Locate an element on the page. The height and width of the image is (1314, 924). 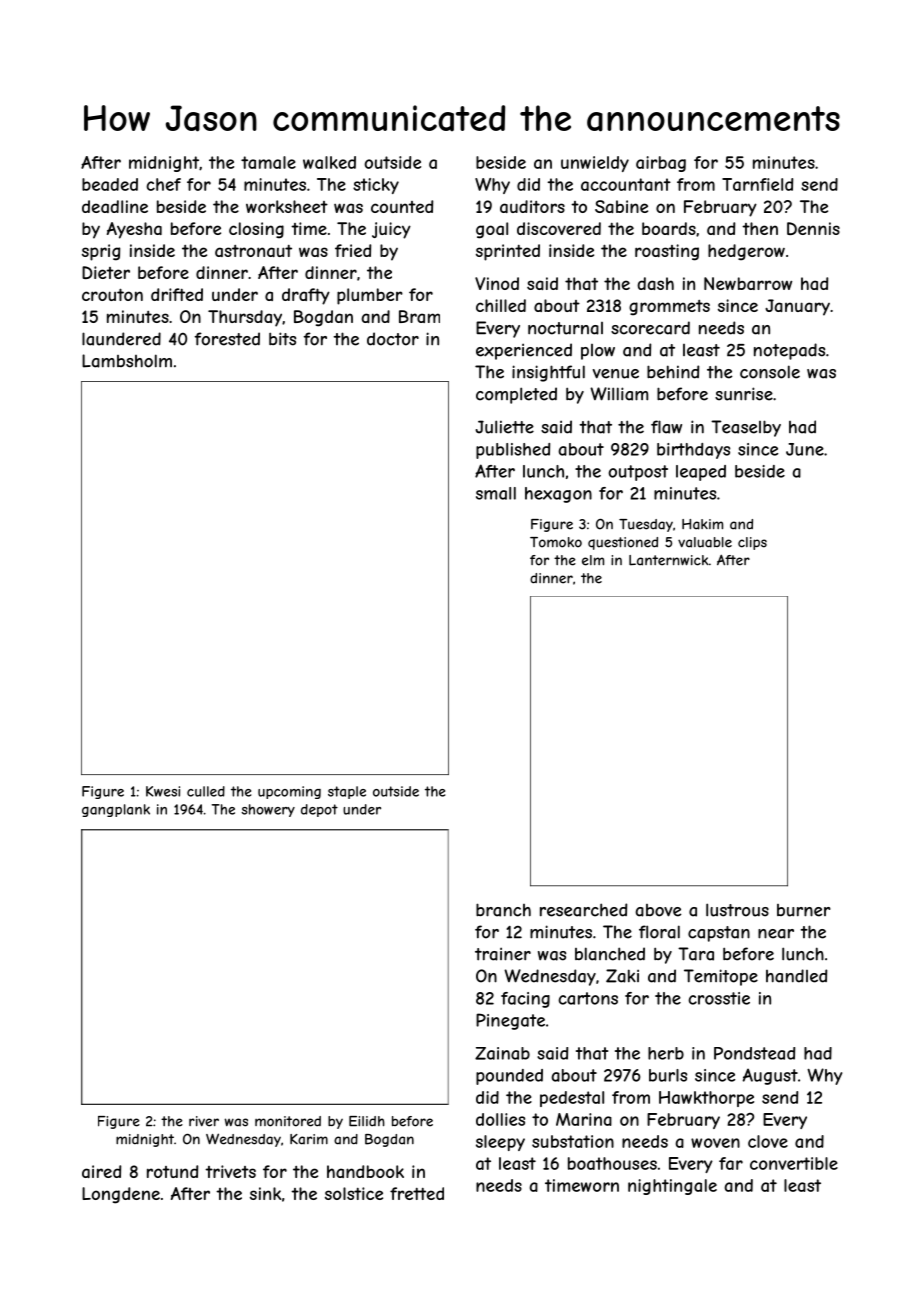
Kwesi is located at coordinates (163, 791).
